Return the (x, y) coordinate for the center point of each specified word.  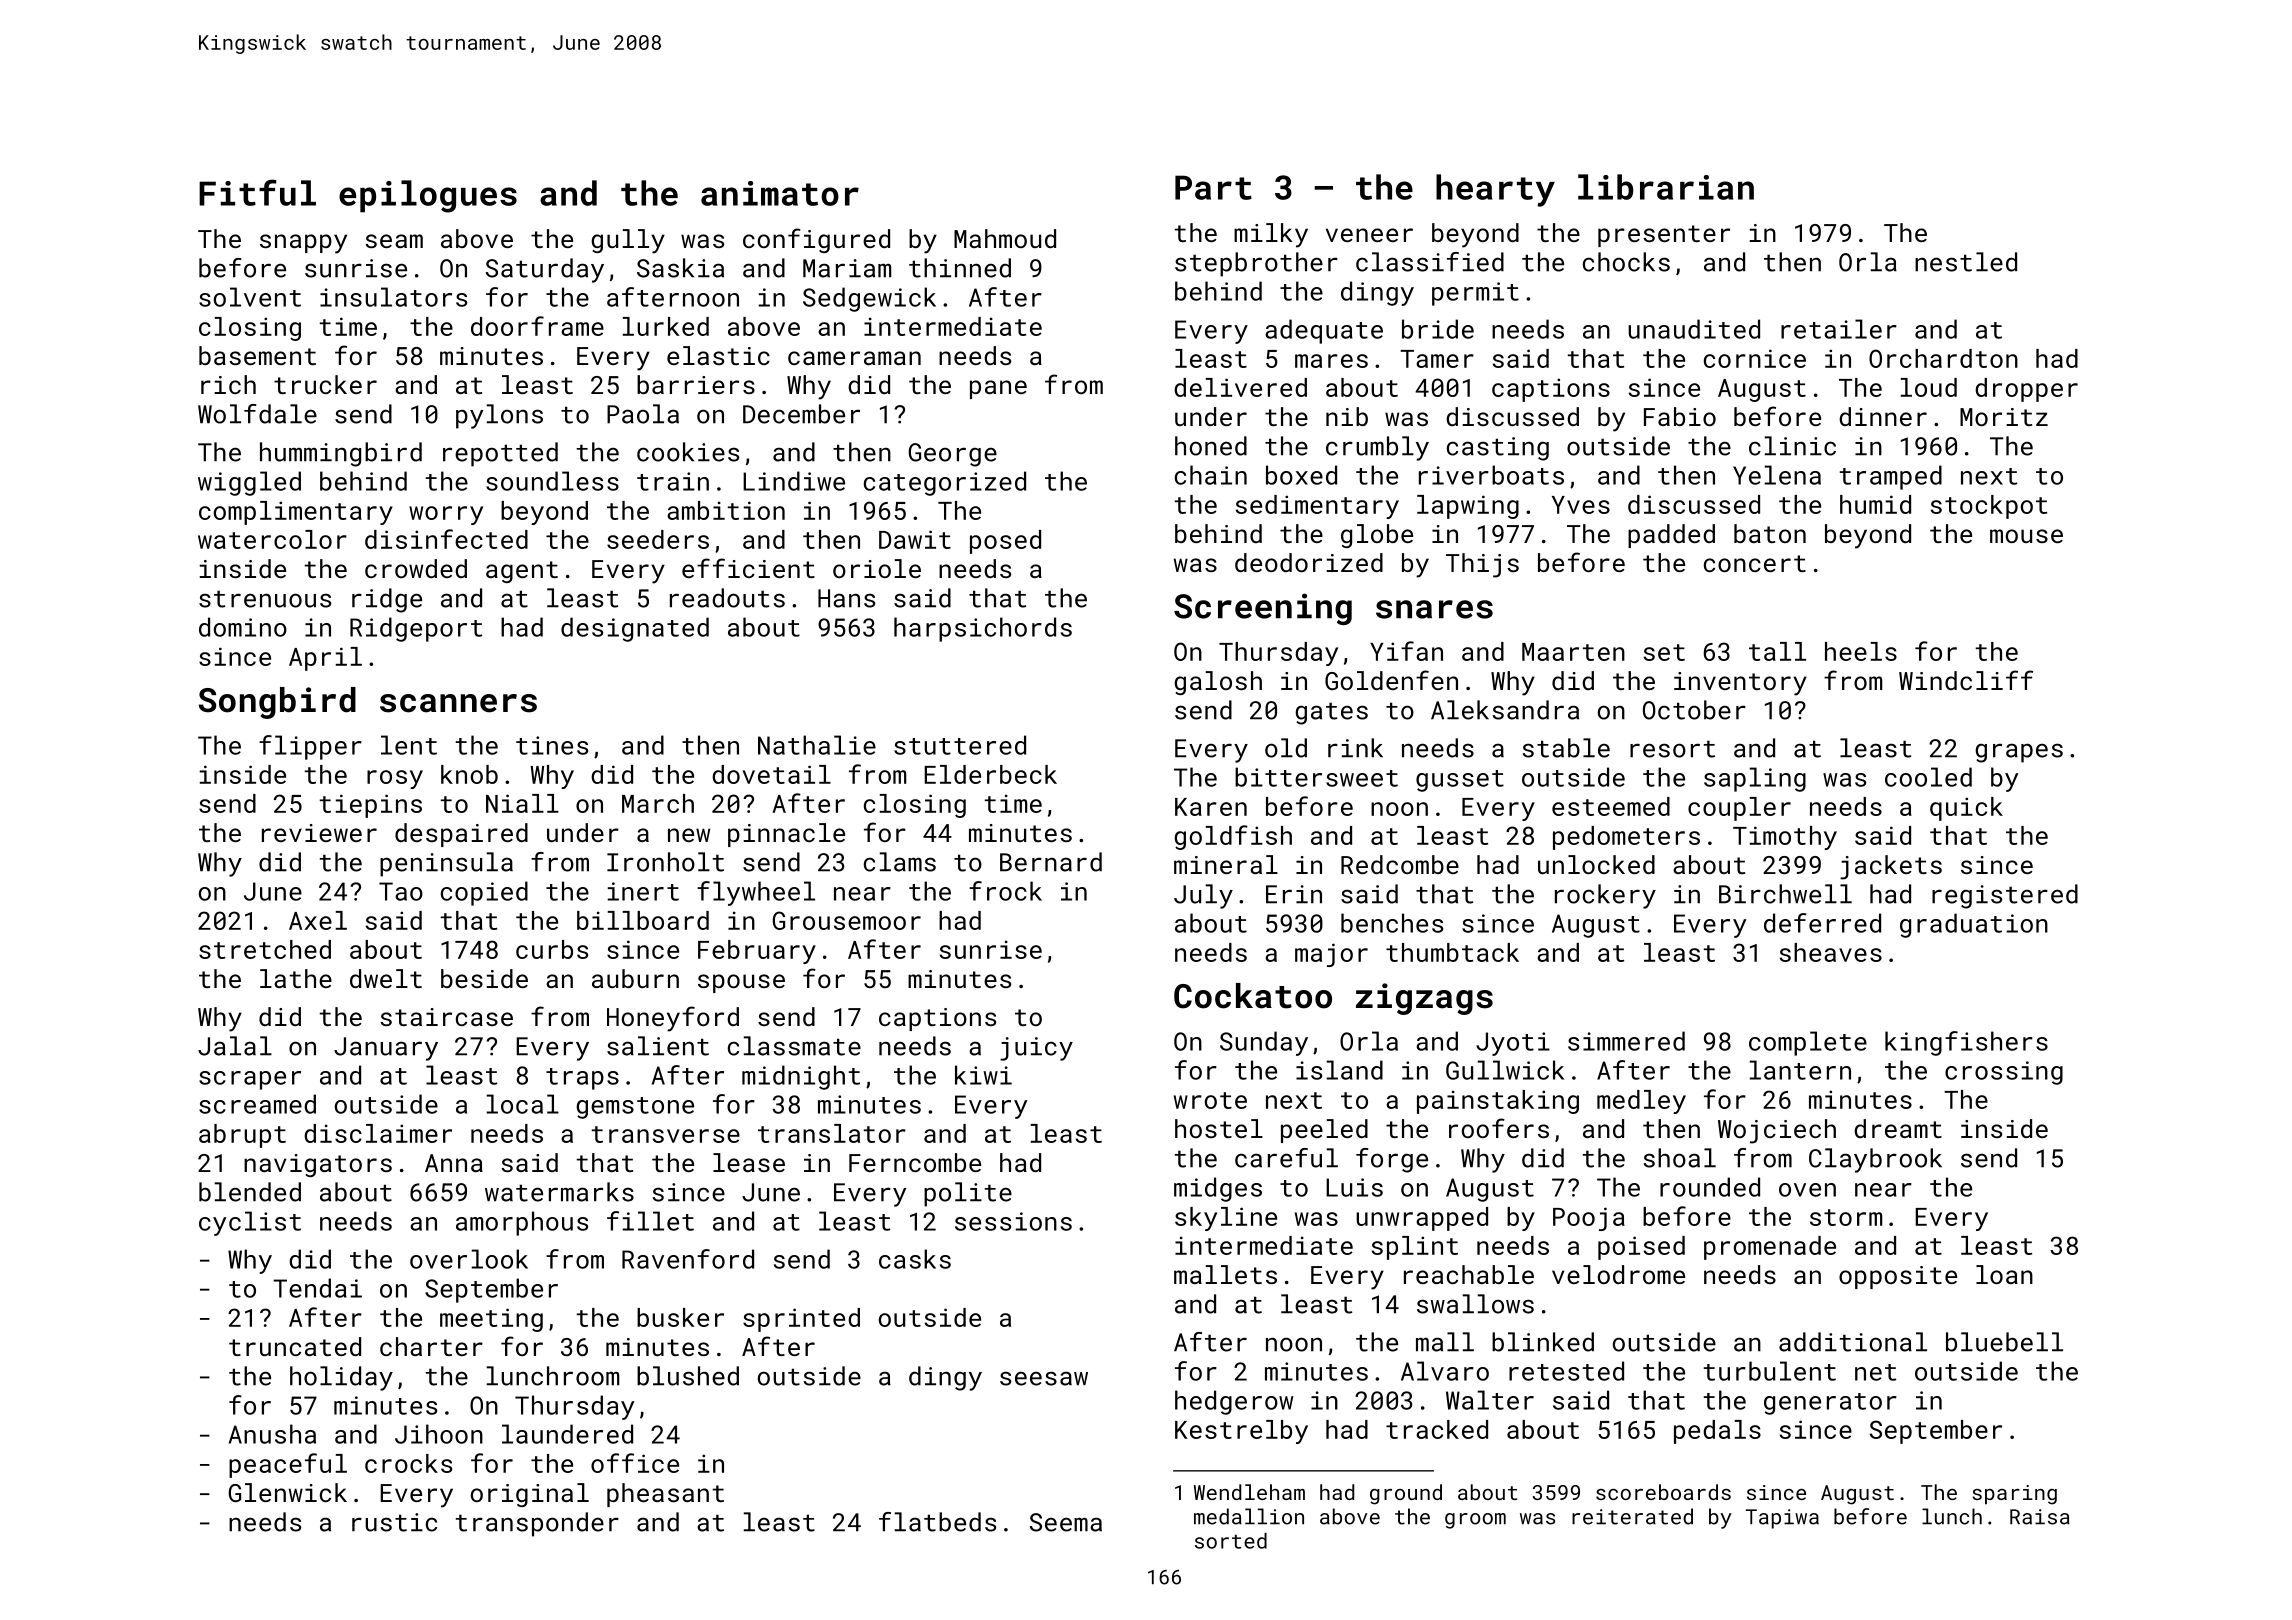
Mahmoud (1005, 238)
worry (446, 515)
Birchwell (1785, 894)
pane (998, 389)
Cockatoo (1253, 996)
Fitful (257, 192)
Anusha (272, 1434)
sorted (1231, 1541)
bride (1438, 329)
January (386, 1049)
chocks (1626, 262)
